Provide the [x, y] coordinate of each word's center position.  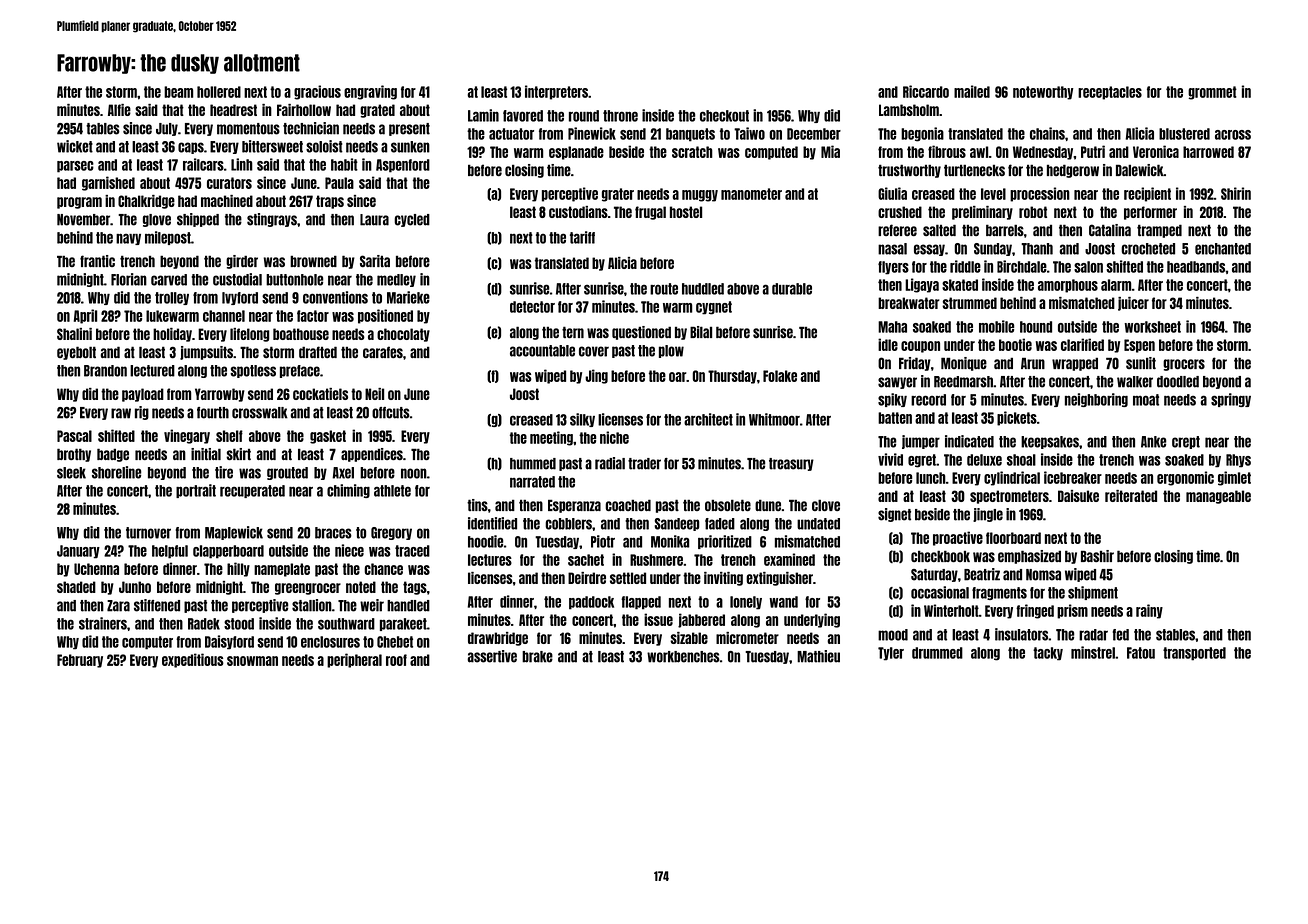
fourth [213, 413]
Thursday [732, 377]
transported [1194, 654]
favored [523, 116]
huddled [703, 289]
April [85, 316]
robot [1033, 212]
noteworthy [1043, 93]
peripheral [354, 660]
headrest [233, 110]
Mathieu [818, 656]
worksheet [1152, 327]
